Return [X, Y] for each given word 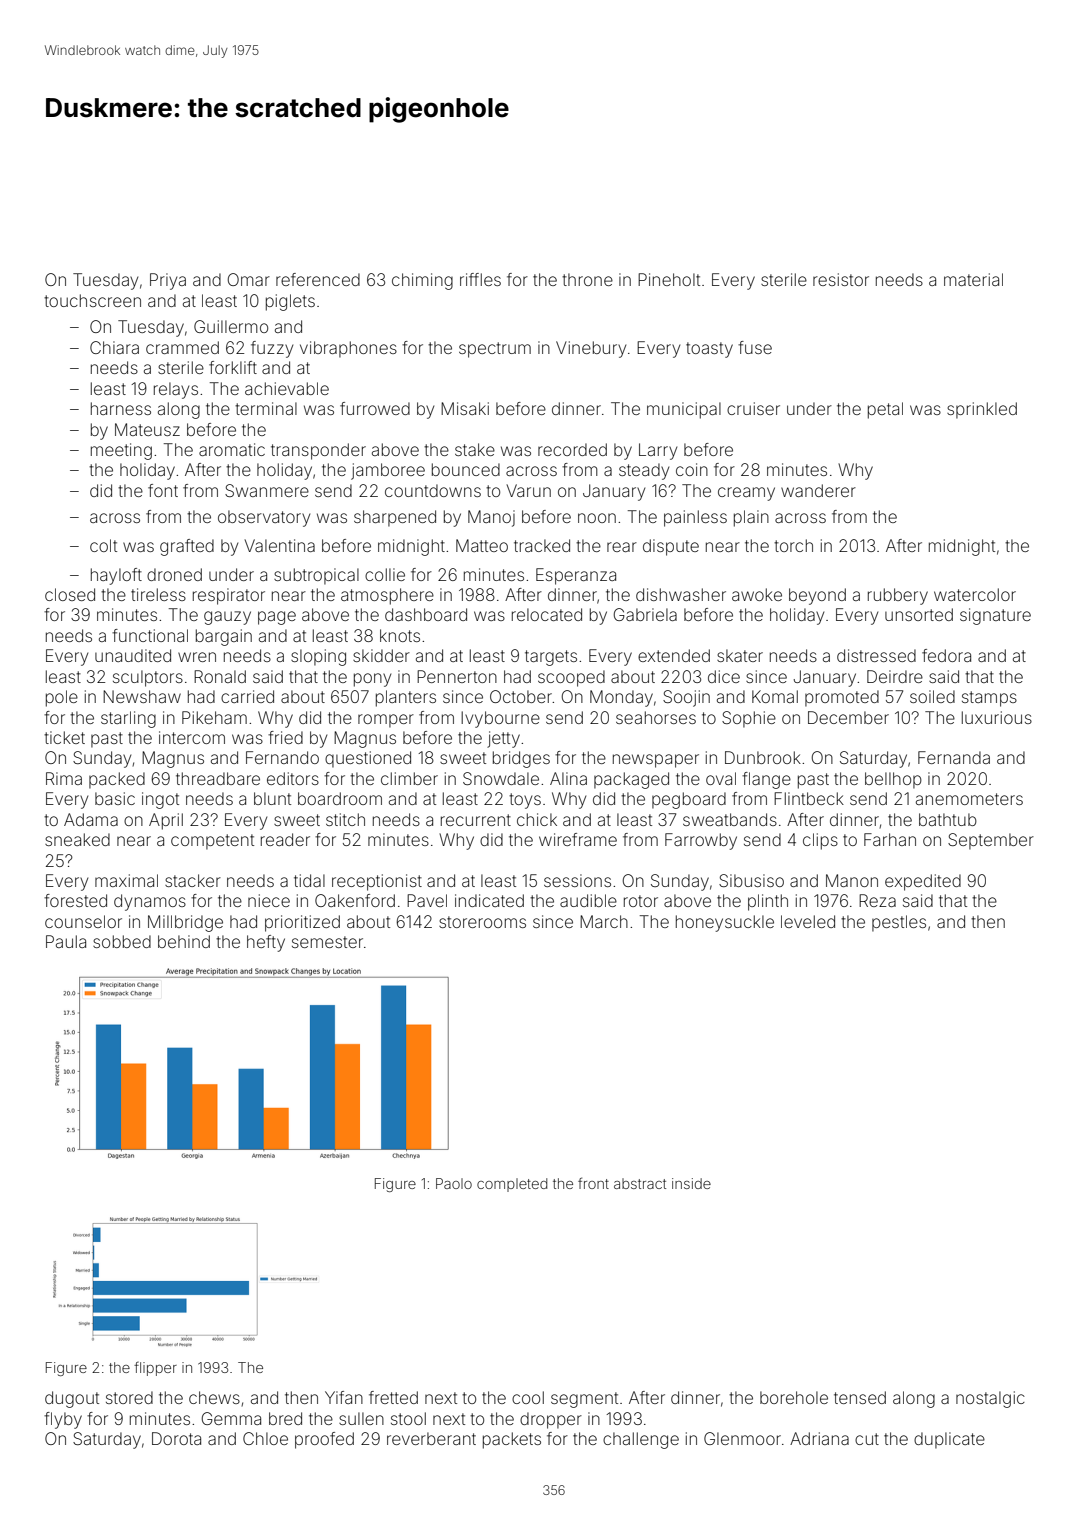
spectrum [495, 350]
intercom [192, 737]
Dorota [176, 1438]
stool [408, 1418]
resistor [841, 279]
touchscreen [92, 300]
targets [551, 658]
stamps [989, 699]
